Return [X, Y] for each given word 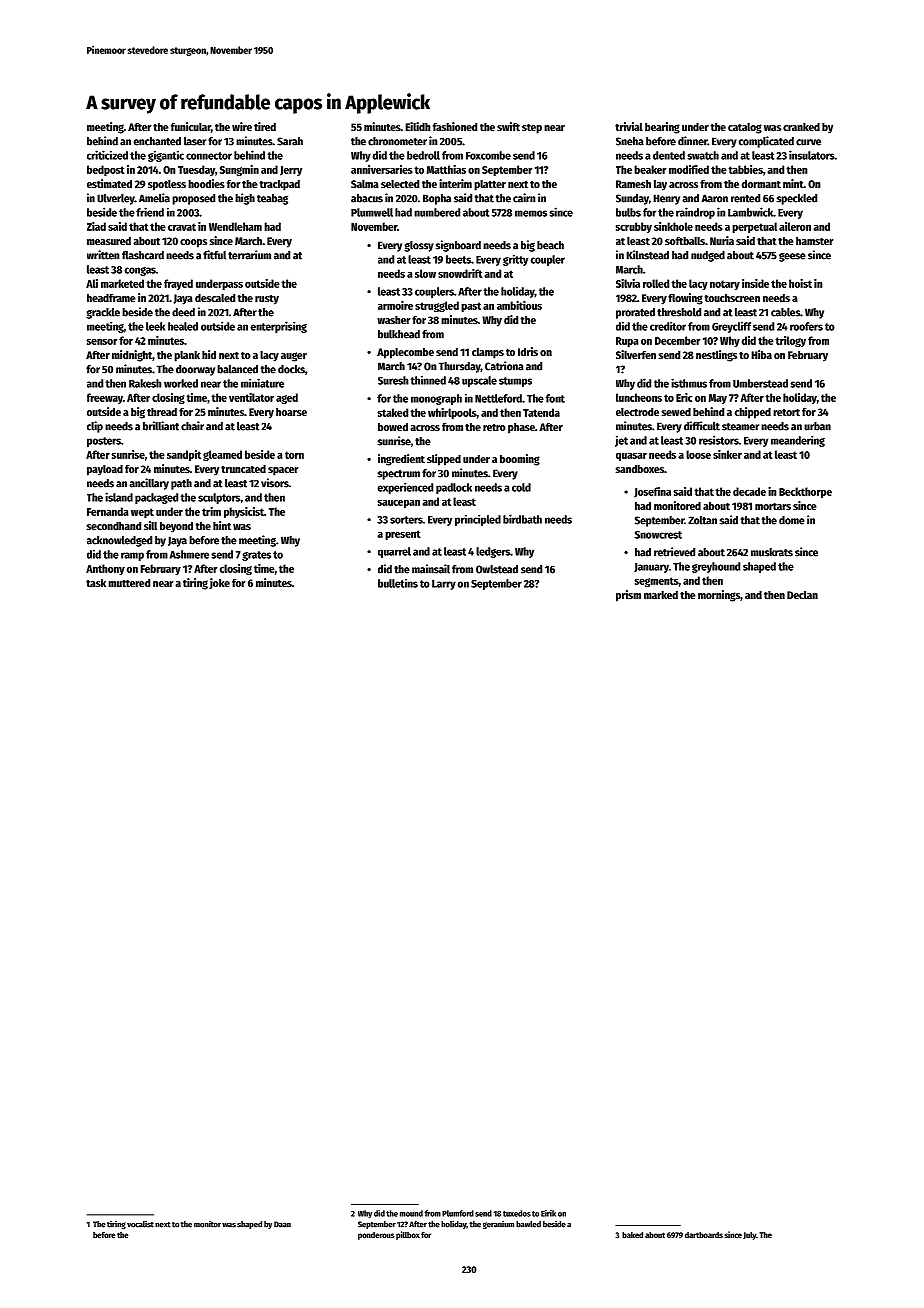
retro [494, 427]
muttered [129, 583]
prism [628, 596]
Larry [444, 585]
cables [785, 312]
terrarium [249, 255]
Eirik [548, 1213]
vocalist [140, 1224]
